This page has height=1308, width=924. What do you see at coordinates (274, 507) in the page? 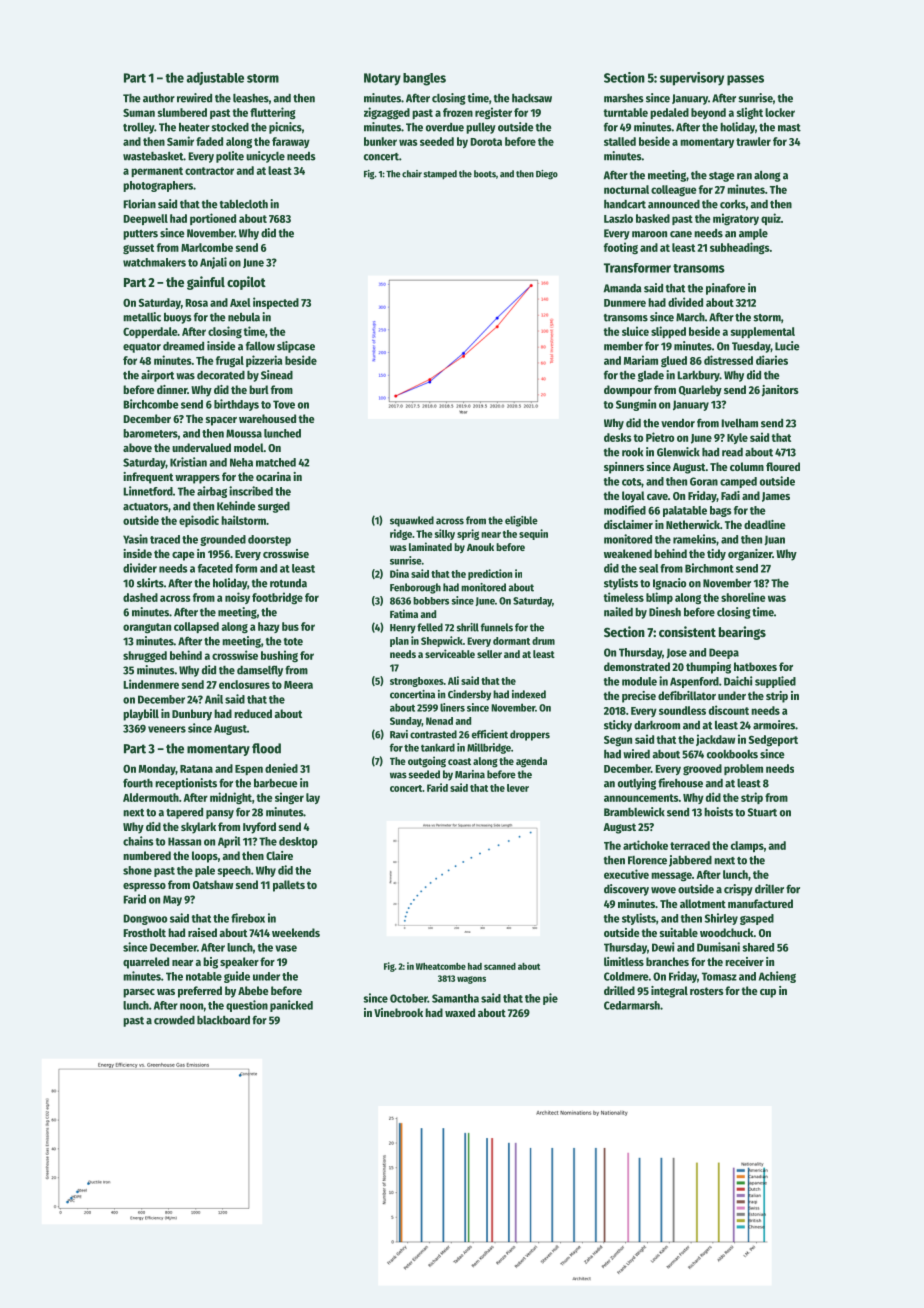
I see `surged` at bounding box center [274, 507].
